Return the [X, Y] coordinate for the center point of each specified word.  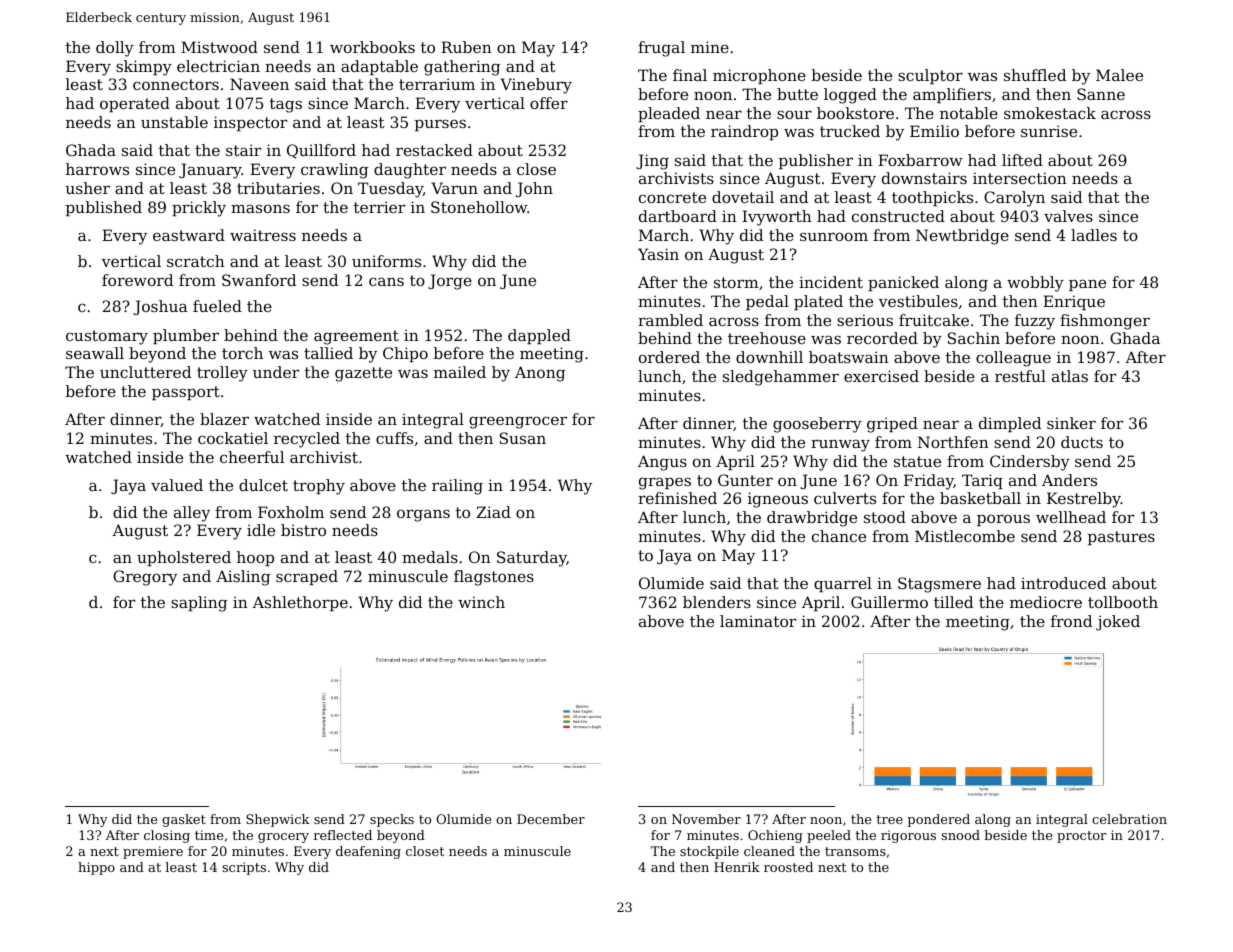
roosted [788, 867]
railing [457, 487]
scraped [307, 577]
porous [1003, 520]
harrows [97, 169]
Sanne [1101, 94]
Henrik [737, 867]
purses [440, 125]
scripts [244, 868]
